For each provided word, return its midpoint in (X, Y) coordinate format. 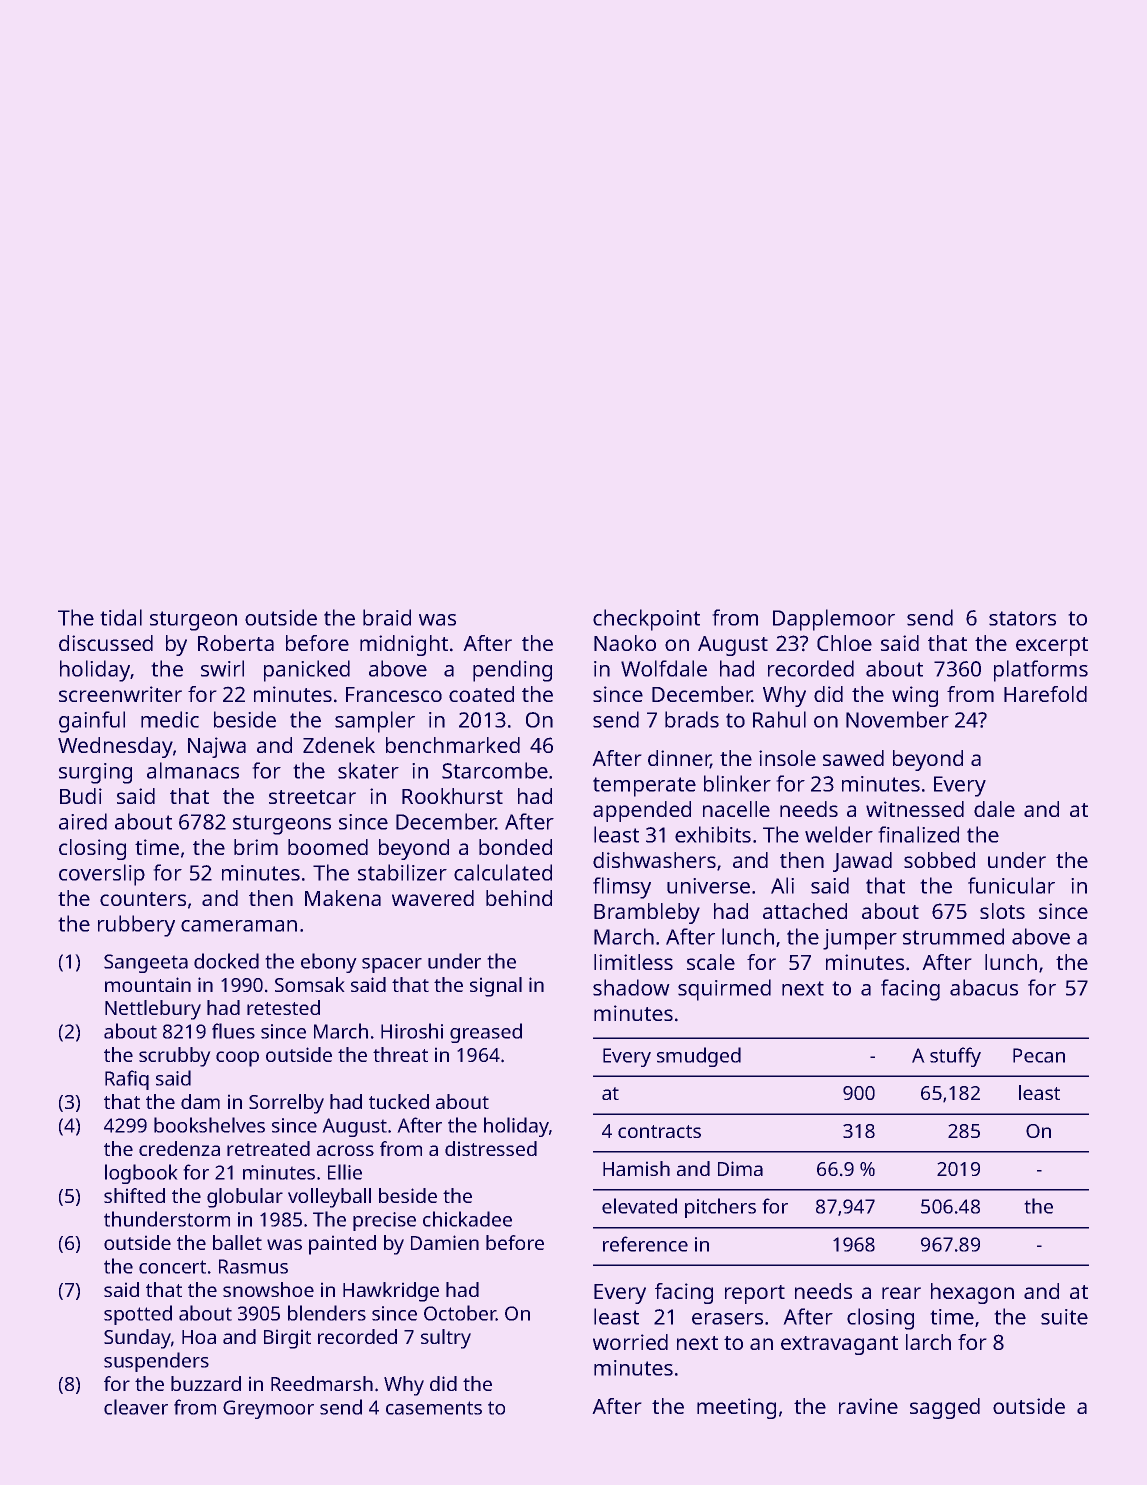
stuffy (955, 1057)
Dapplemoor (834, 620)
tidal (121, 617)
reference (645, 1244)
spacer (392, 965)
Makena (343, 898)
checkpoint (646, 620)
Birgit (287, 1339)
